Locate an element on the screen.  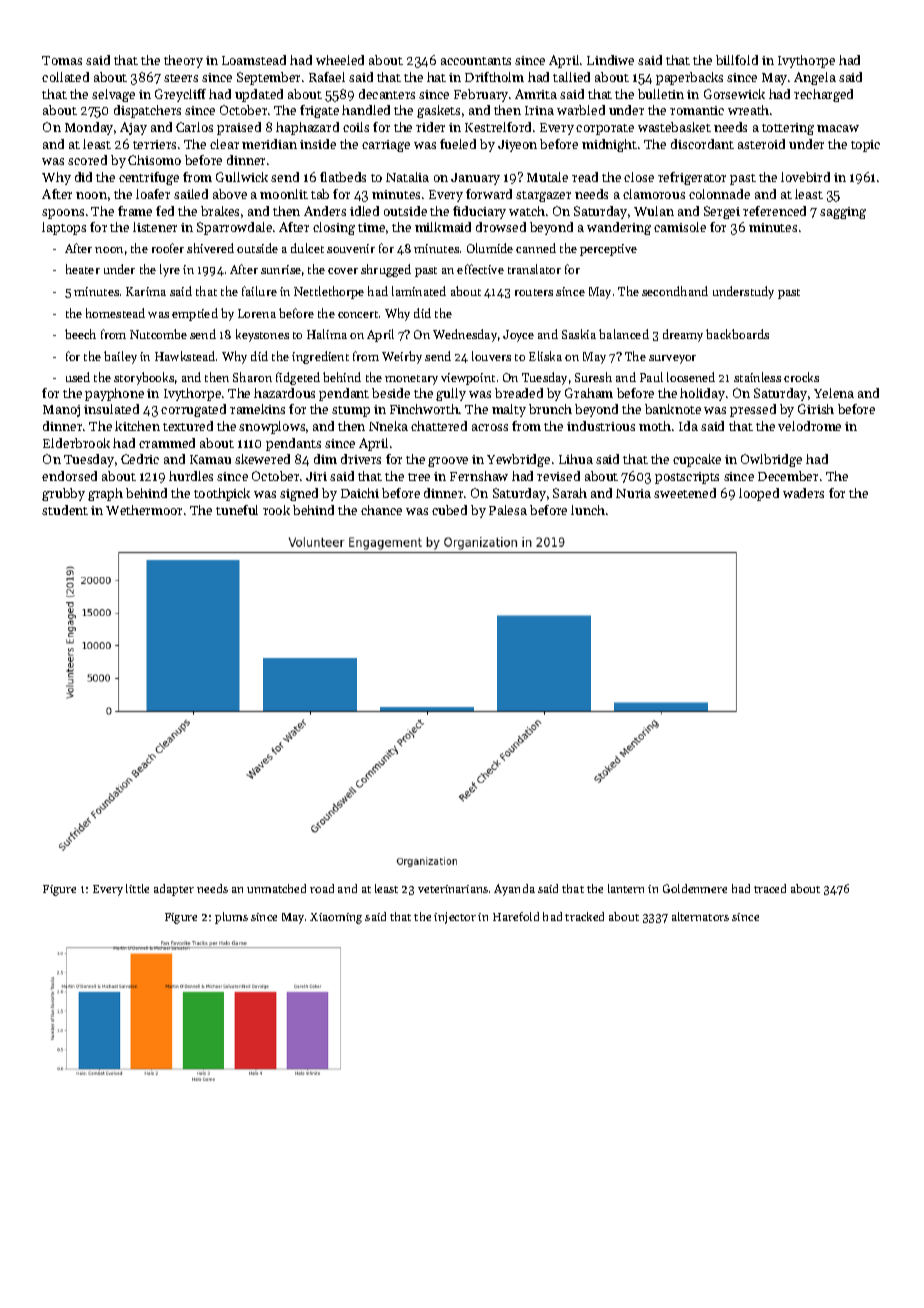
Loamstead is located at coordinates (254, 60).
